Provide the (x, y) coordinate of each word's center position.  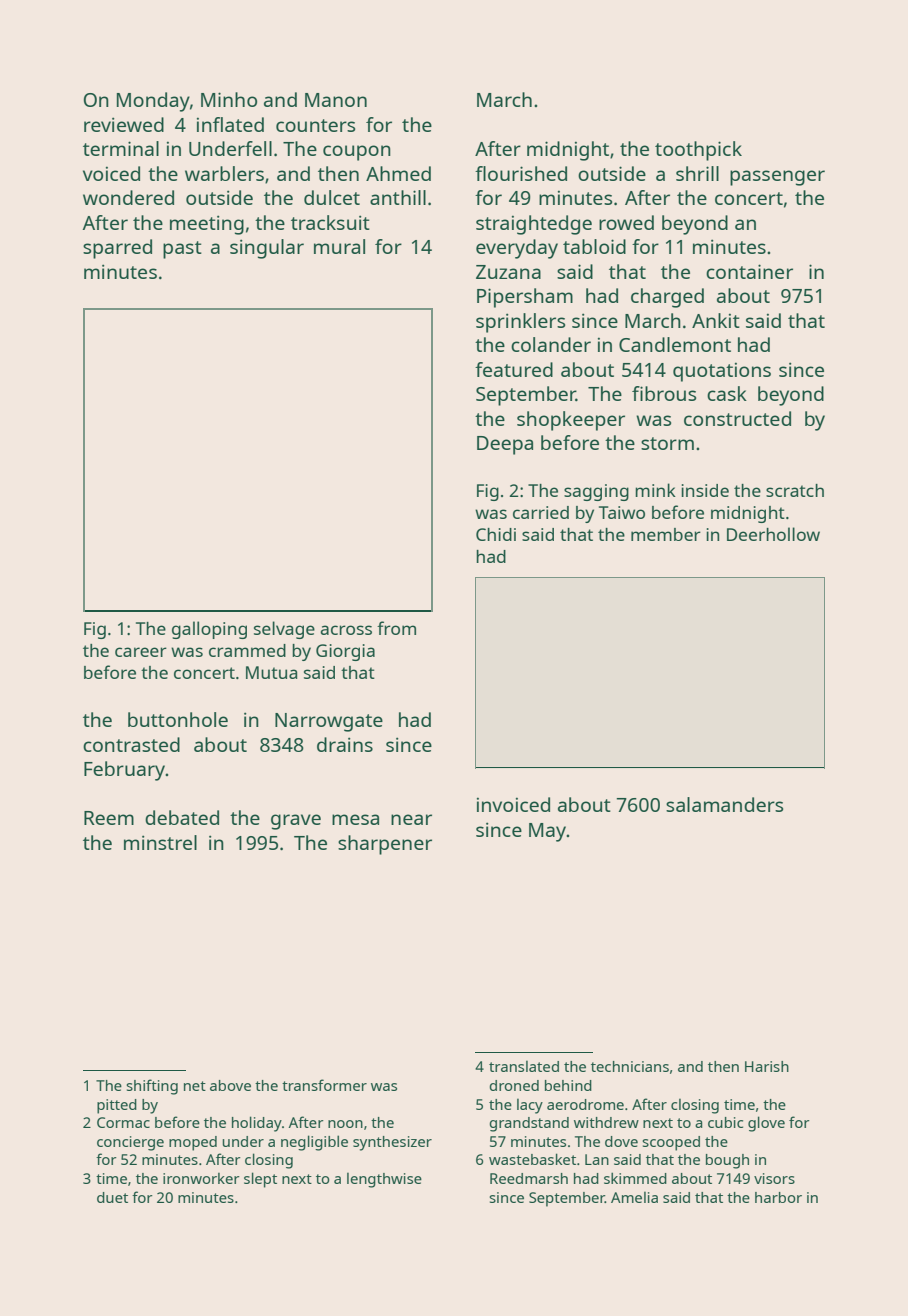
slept (260, 1180)
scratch (795, 490)
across (346, 630)
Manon (336, 100)
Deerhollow (773, 534)
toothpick (698, 151)
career (141, 652)
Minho (229, 99)
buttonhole (178, 719)
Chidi (496, 534)
